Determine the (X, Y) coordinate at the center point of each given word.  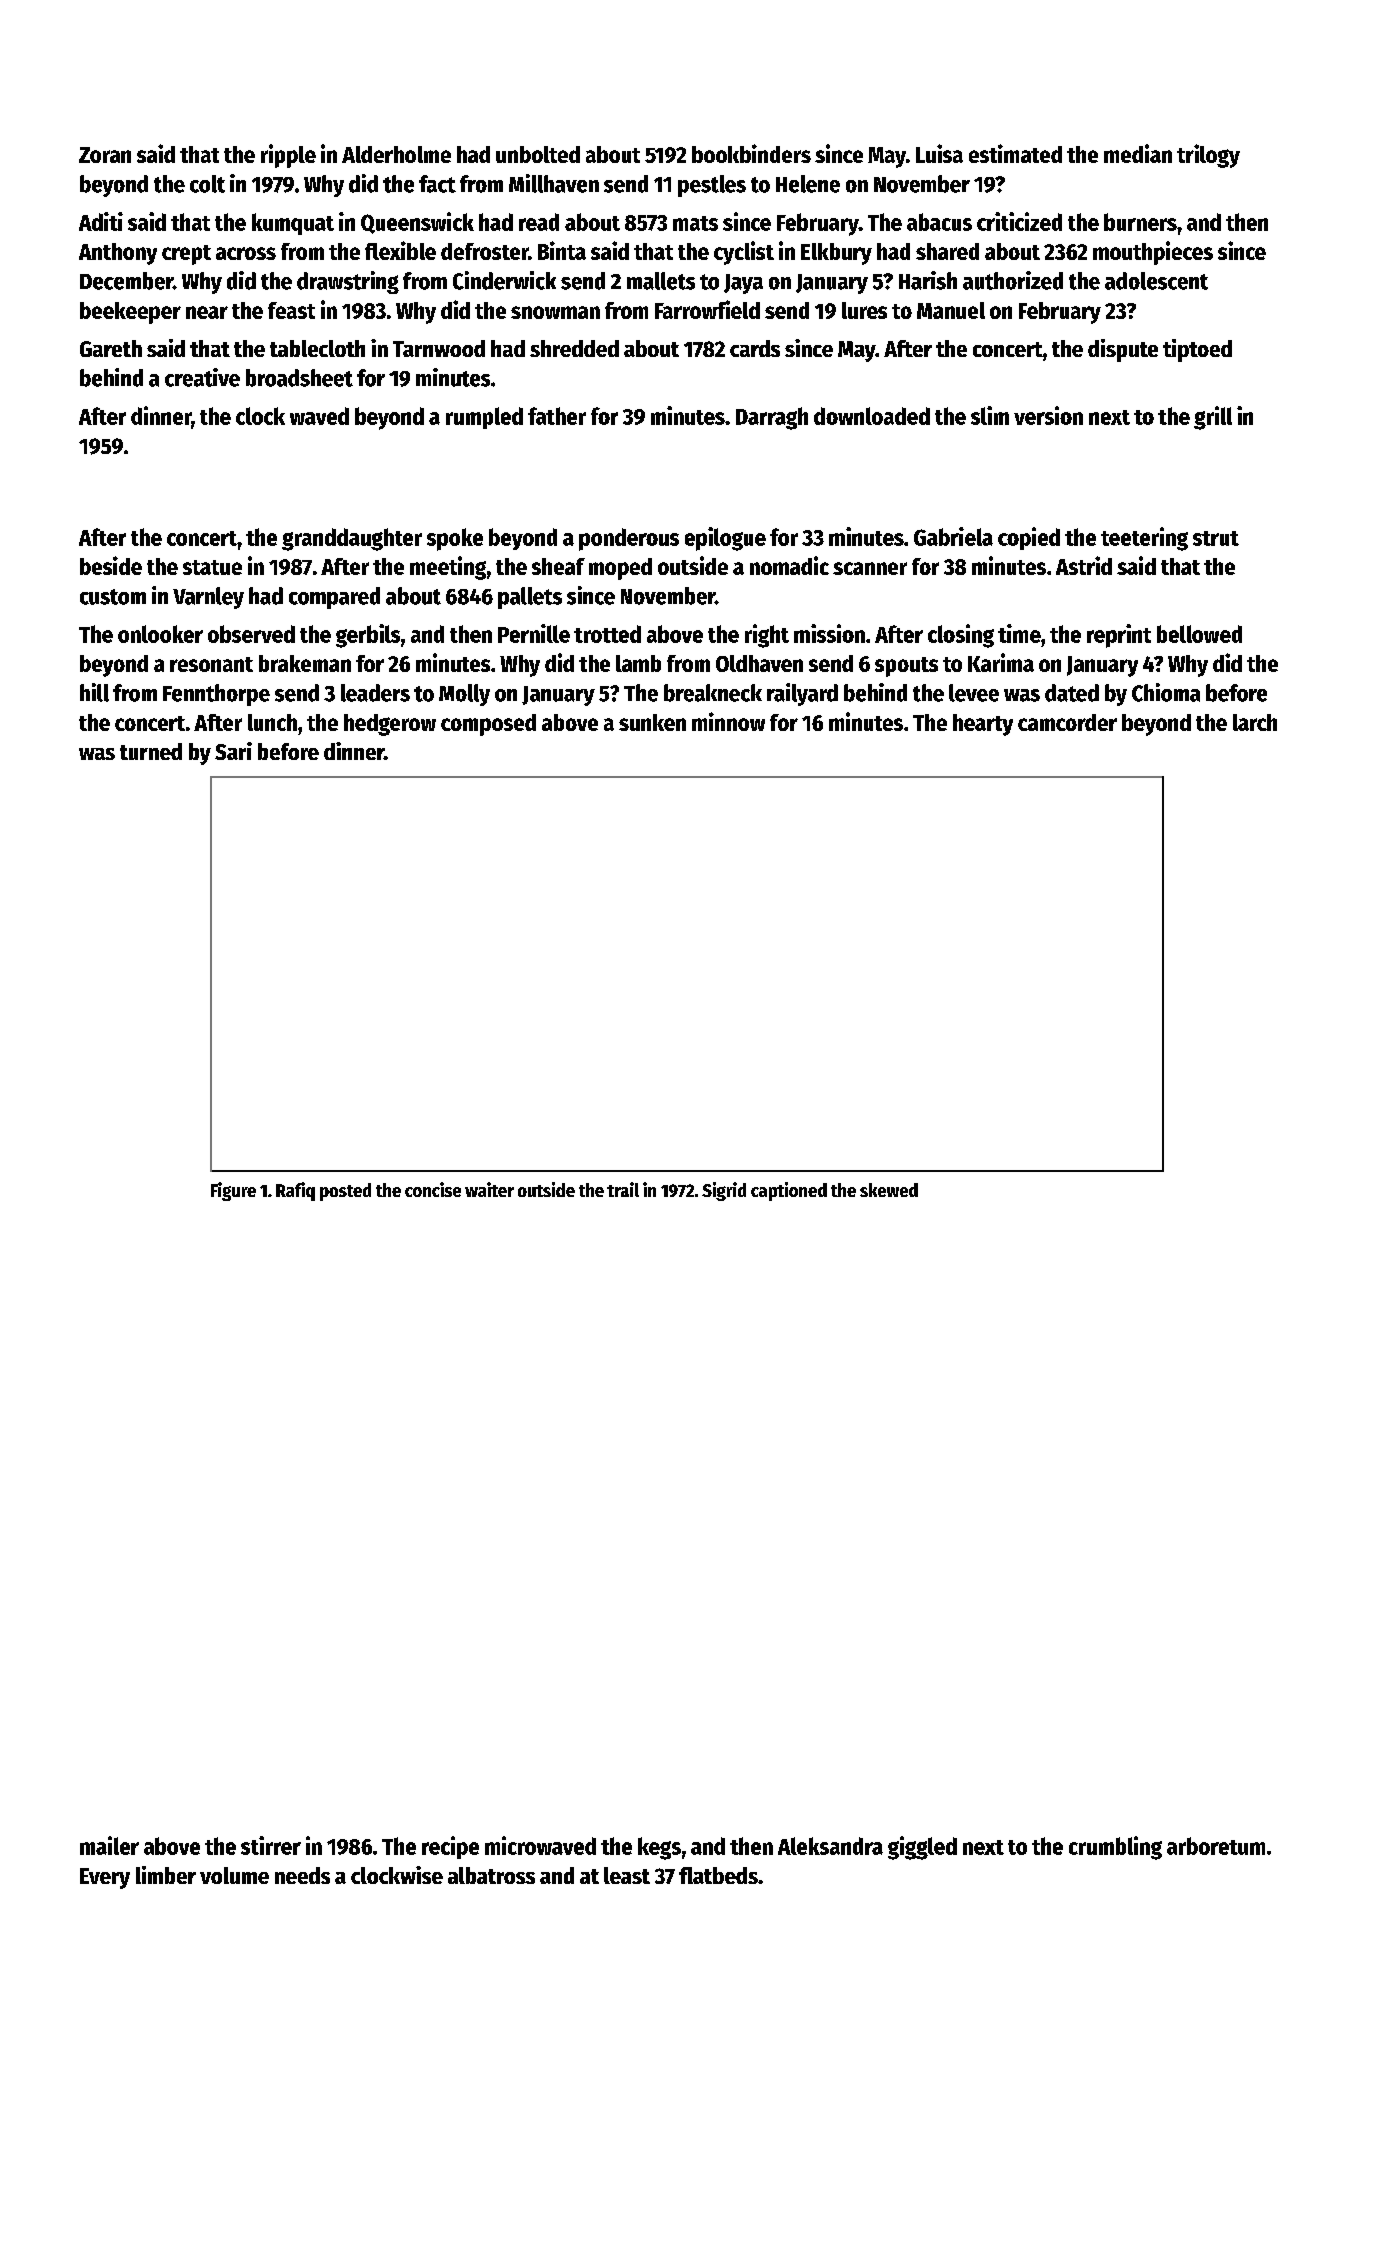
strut (1216, 538)
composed (488, 725)
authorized (1013, 280)
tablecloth (317, 348)
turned (151, 751)
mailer (109, 1845)
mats (695, 223)
